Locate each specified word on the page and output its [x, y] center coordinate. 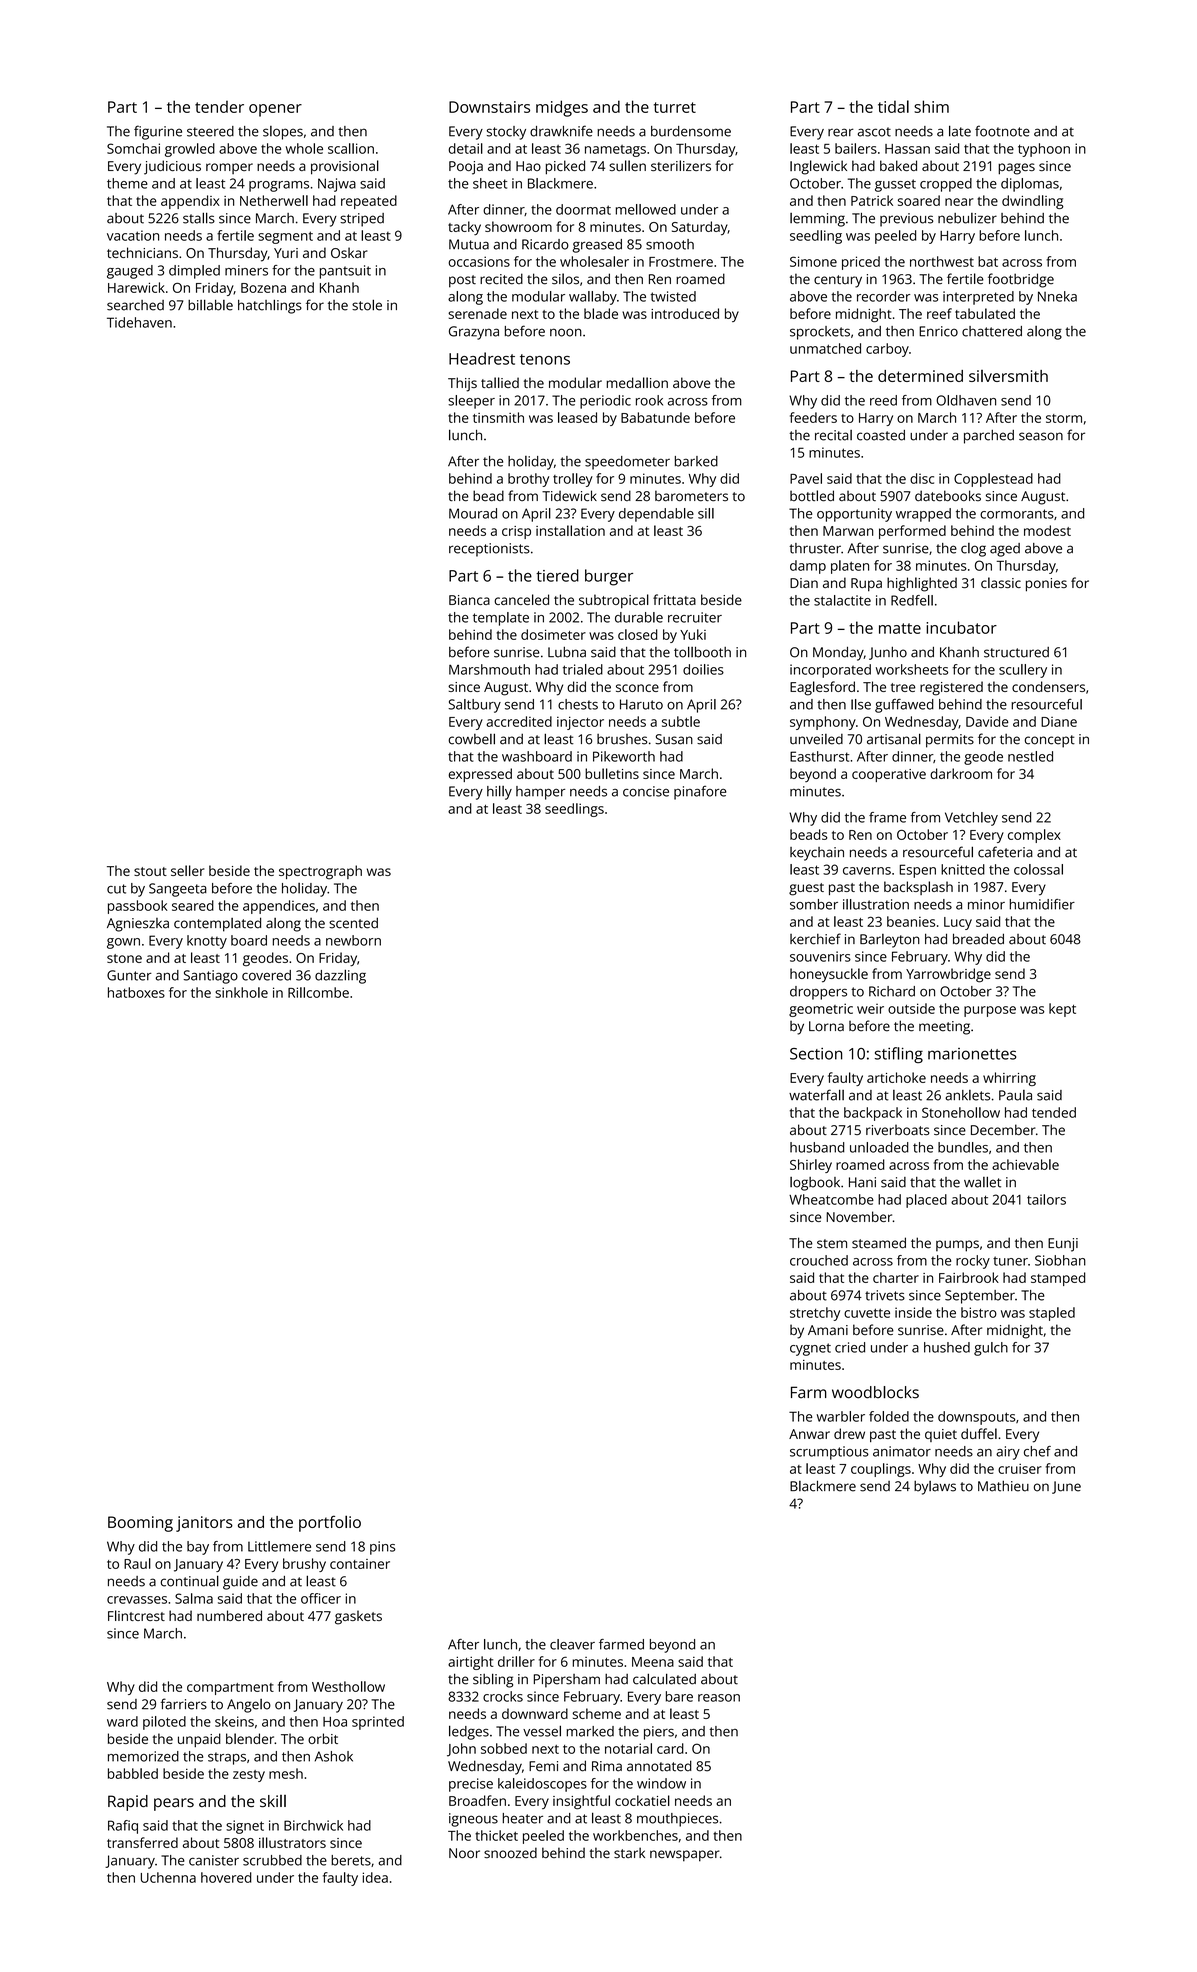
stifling [899, 1055]
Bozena [263, 288]
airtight [471, 1663]
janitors [204, 1524]
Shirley [811, 1166]
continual [190, 1581]
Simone [813, 261]
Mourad [473, 513]
